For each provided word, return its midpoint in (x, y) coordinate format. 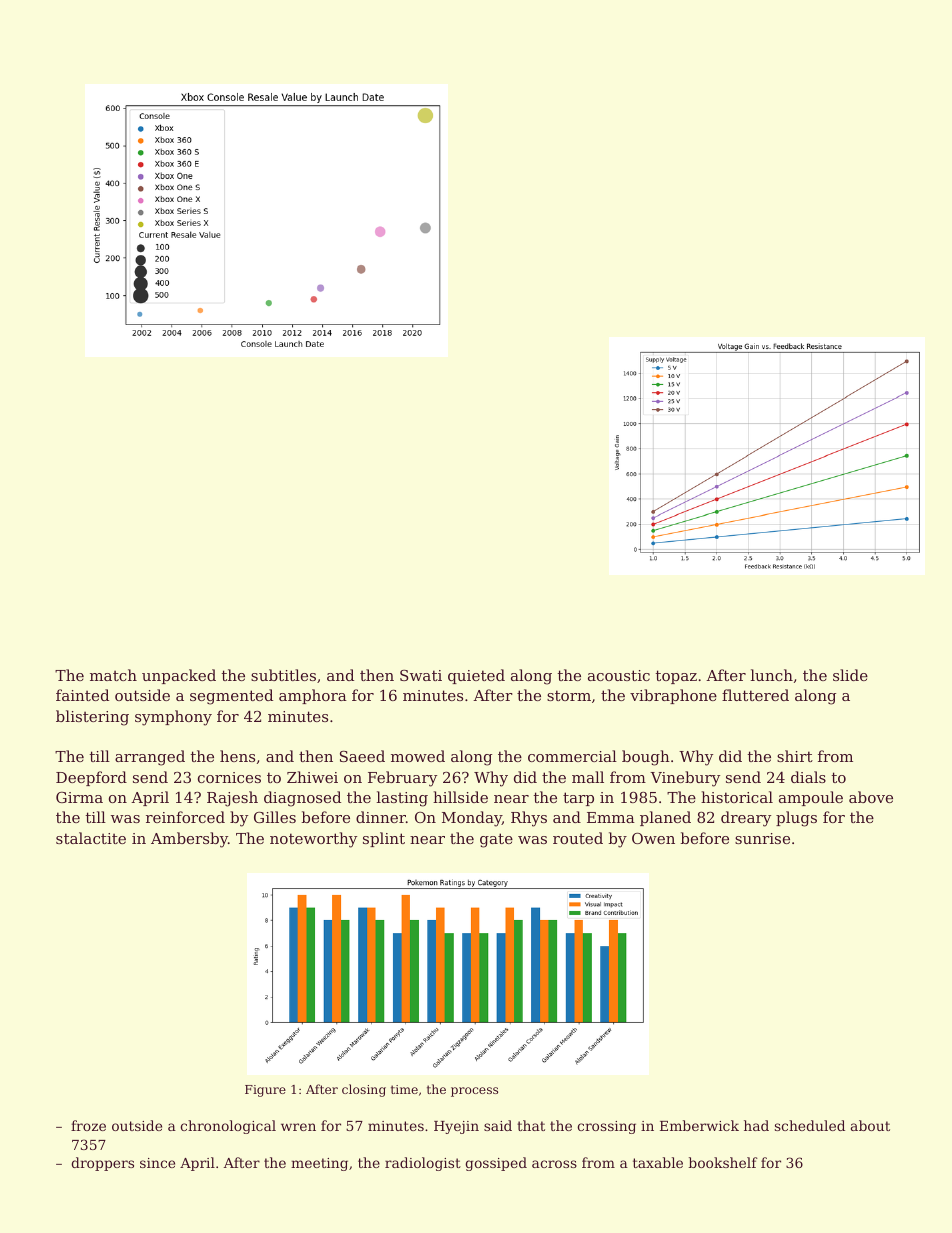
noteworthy (313, 840)
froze (88, 1125)
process (474, 1092)
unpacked (179, 676)
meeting (319, 1164)
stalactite (91, 838)
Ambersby (189, 840)
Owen (653, 838)
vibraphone (673, 696)
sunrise (762, 838)
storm (569, 695)
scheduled (810, 1125)
